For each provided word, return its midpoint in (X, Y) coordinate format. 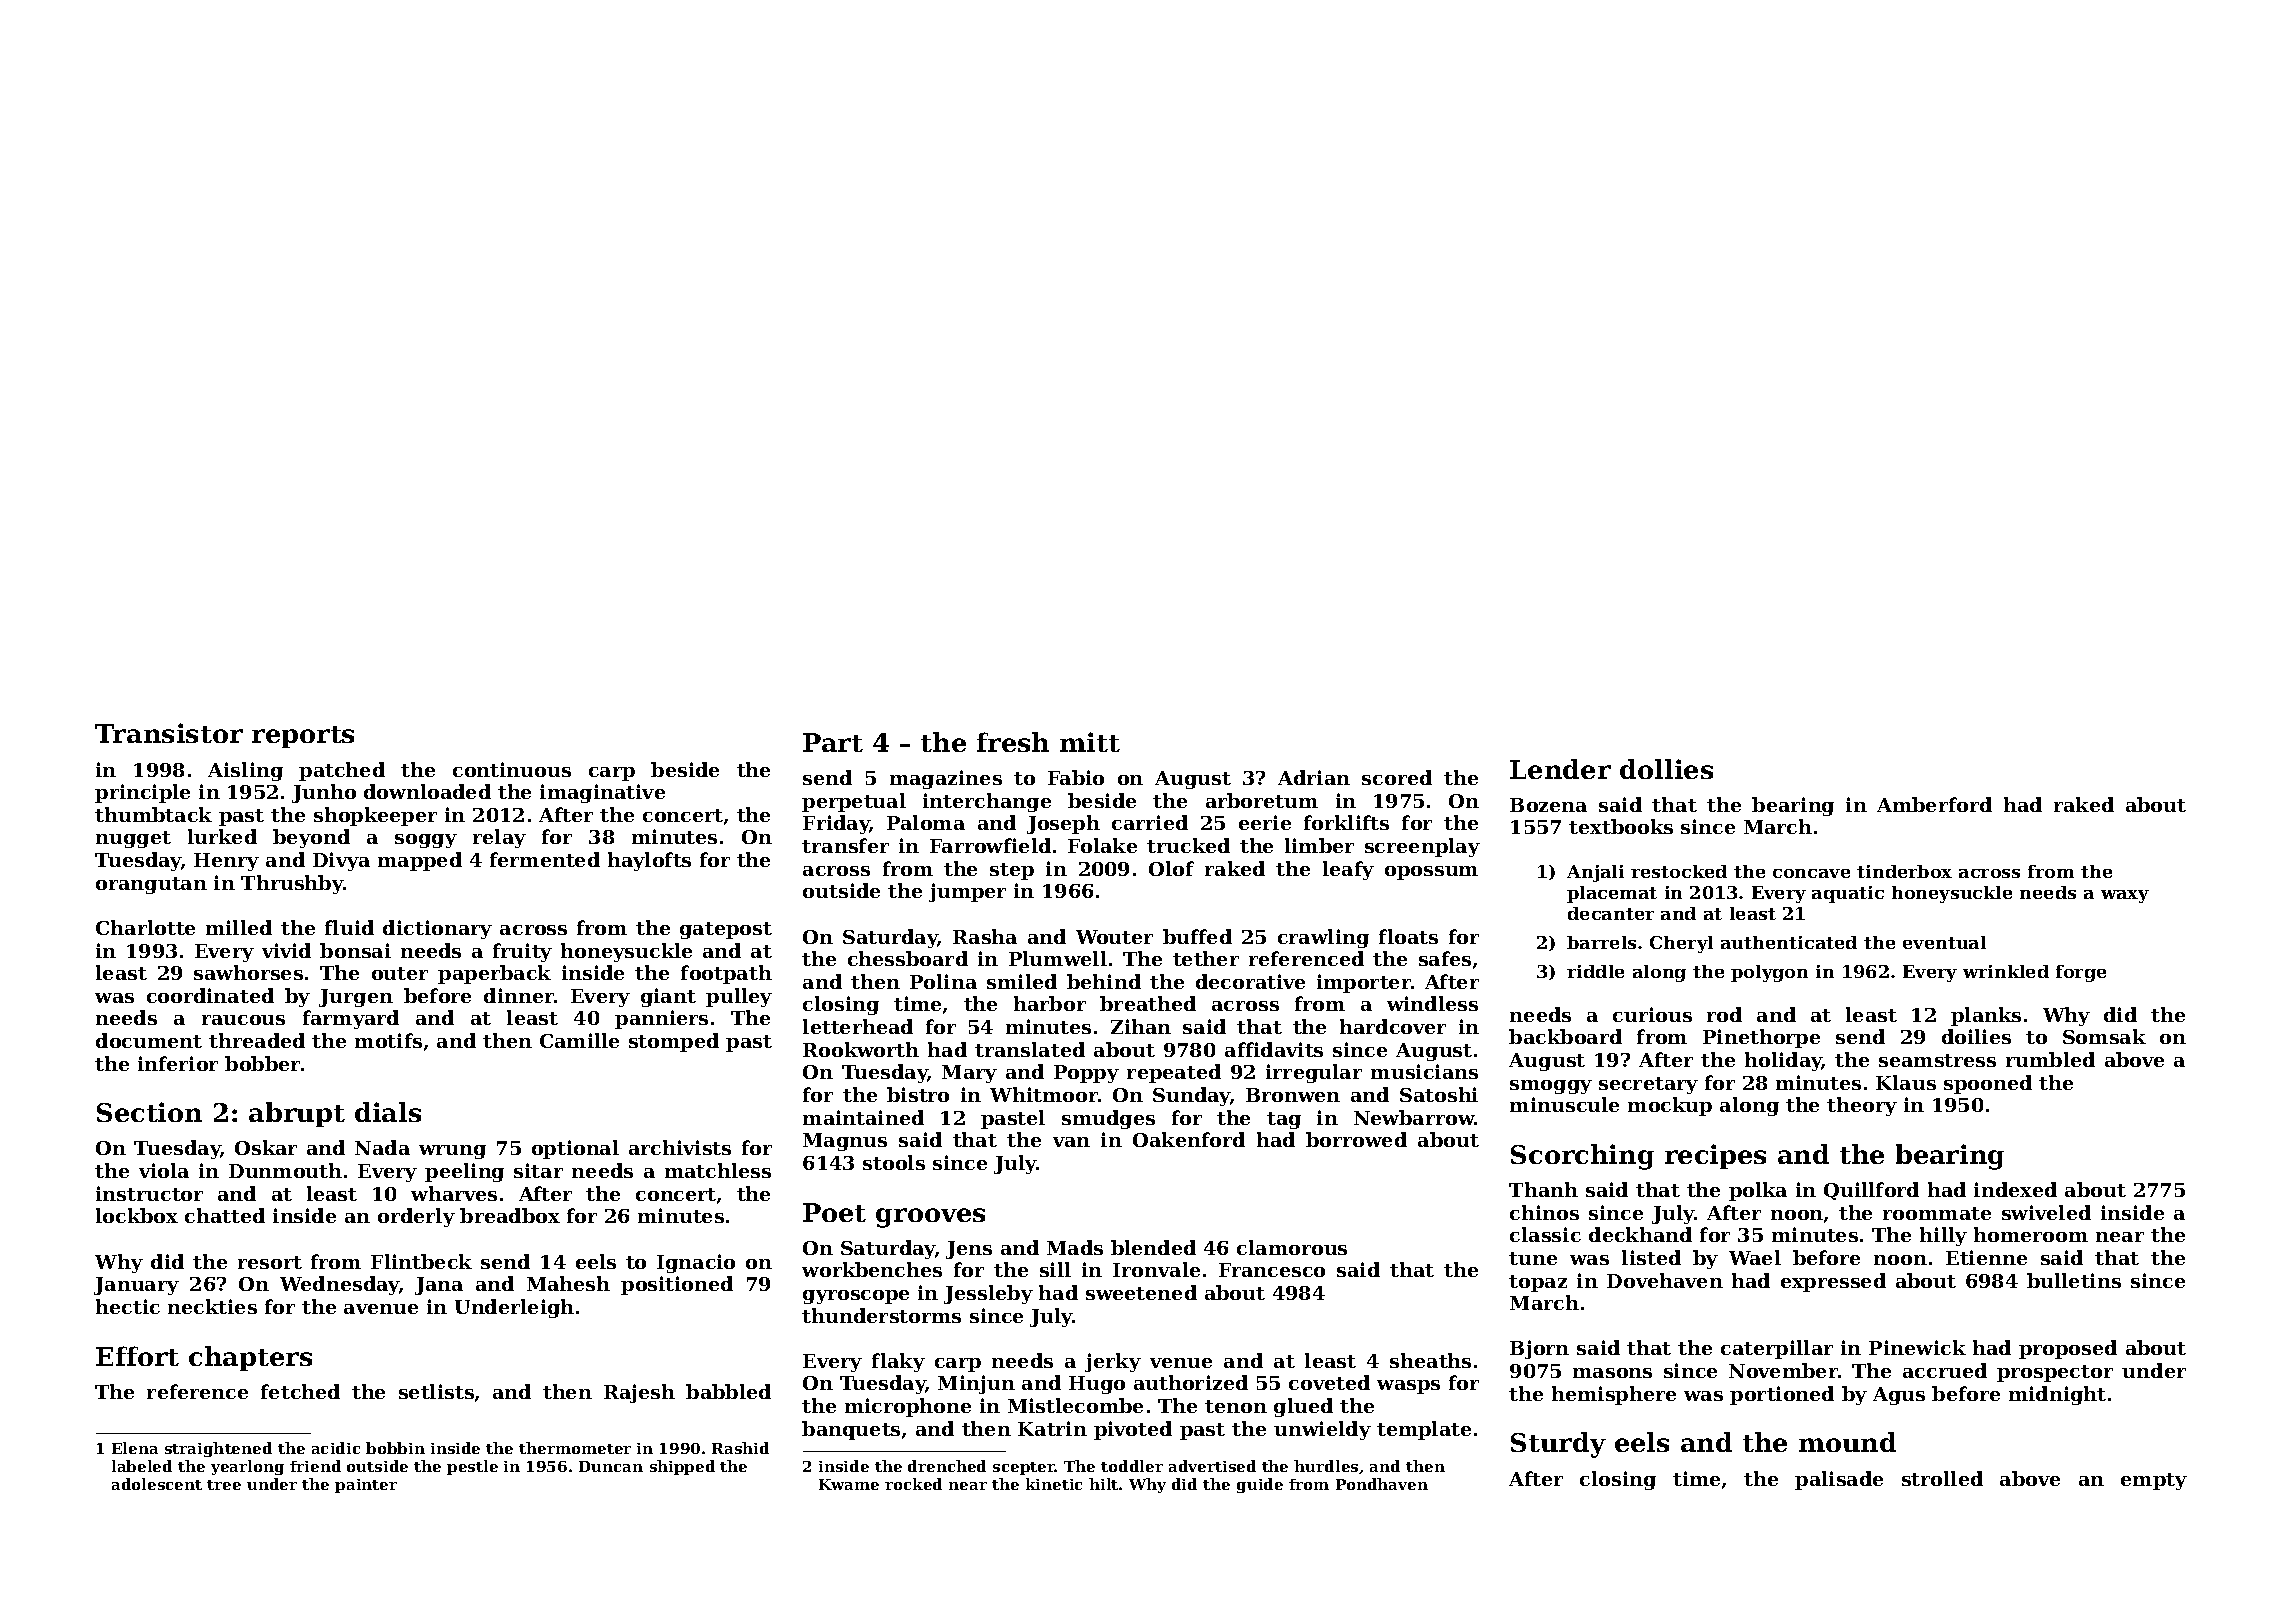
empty (2154, 1481)
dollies (1666, 769)
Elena (135, 1448)
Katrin (1052, 1428)
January (136, 1286)
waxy (2125, 896)
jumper (967, 892)
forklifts (1346, 822)
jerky (1113, 1362)
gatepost (726, 930)
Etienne (1986, 1257)
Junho (324, 793)
